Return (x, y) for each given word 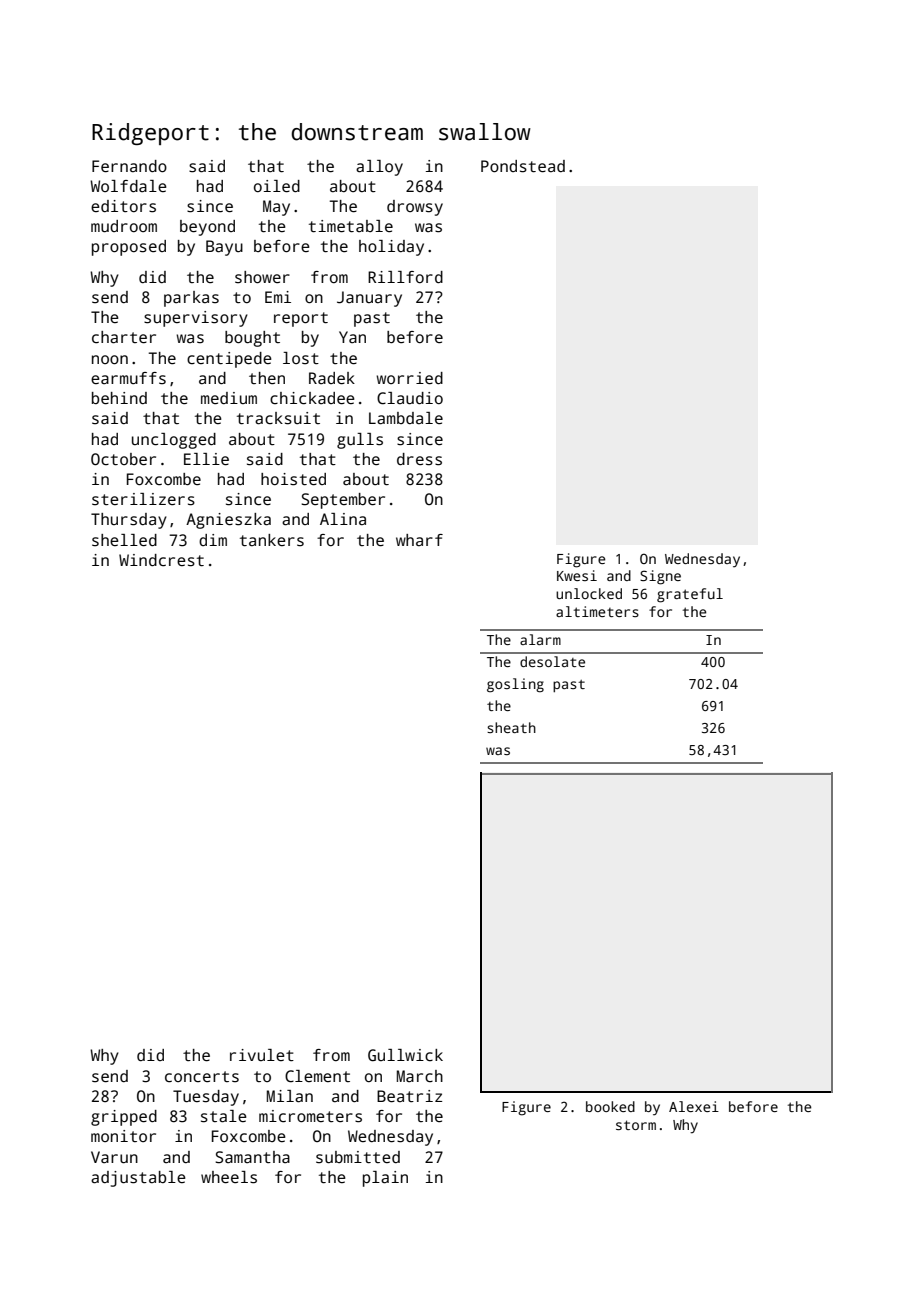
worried (409, 378)
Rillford (405, 277)
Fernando (129, 166)
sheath (511, 727)
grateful (690, 595)
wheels (229, 1177)
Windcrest (161, 560)
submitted (358, 1157)
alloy (379, 168)
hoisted (293, 479)
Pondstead (523, 166)
